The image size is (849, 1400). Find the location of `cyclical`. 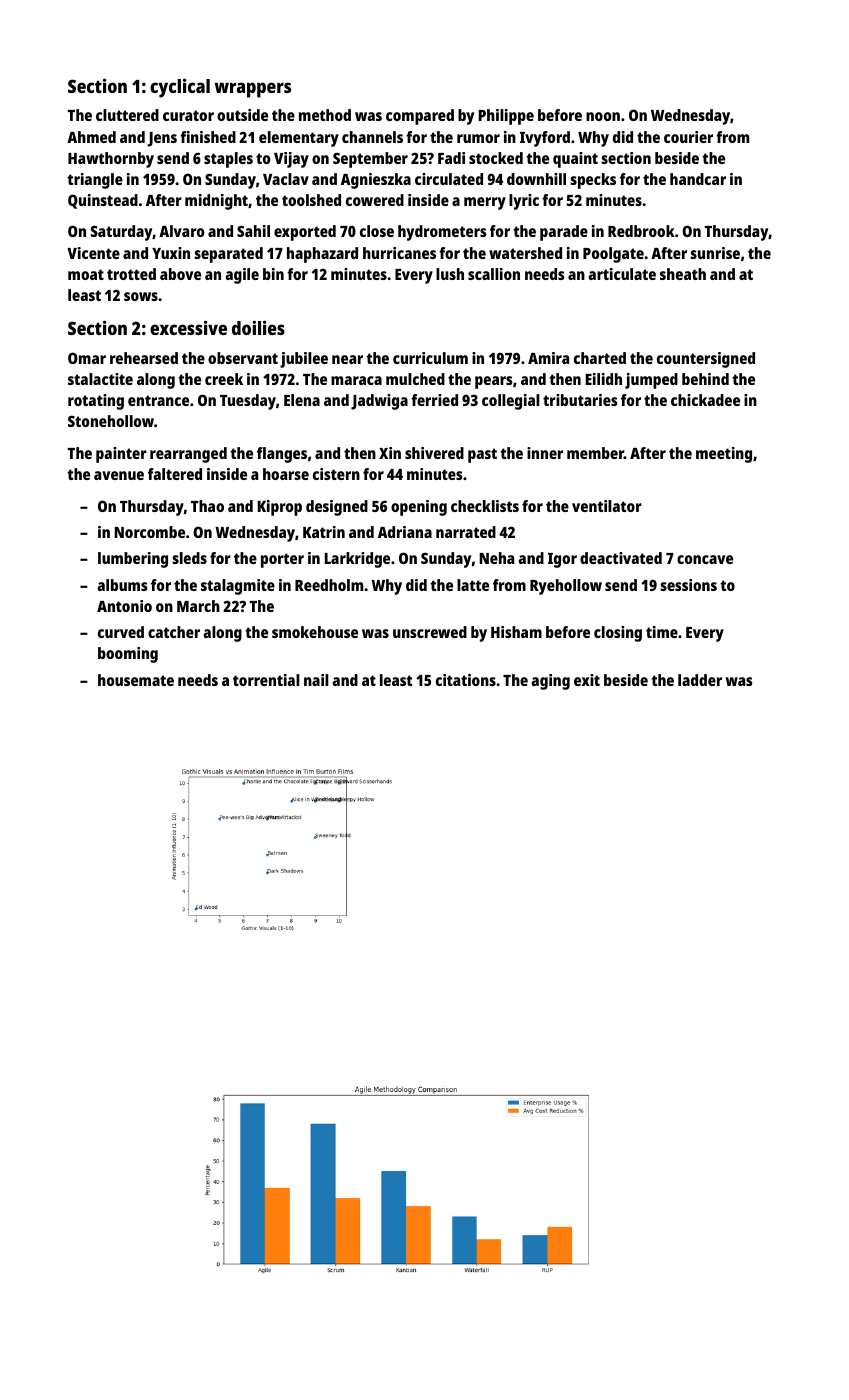

cyclical is located at coordinates (180, 88).
